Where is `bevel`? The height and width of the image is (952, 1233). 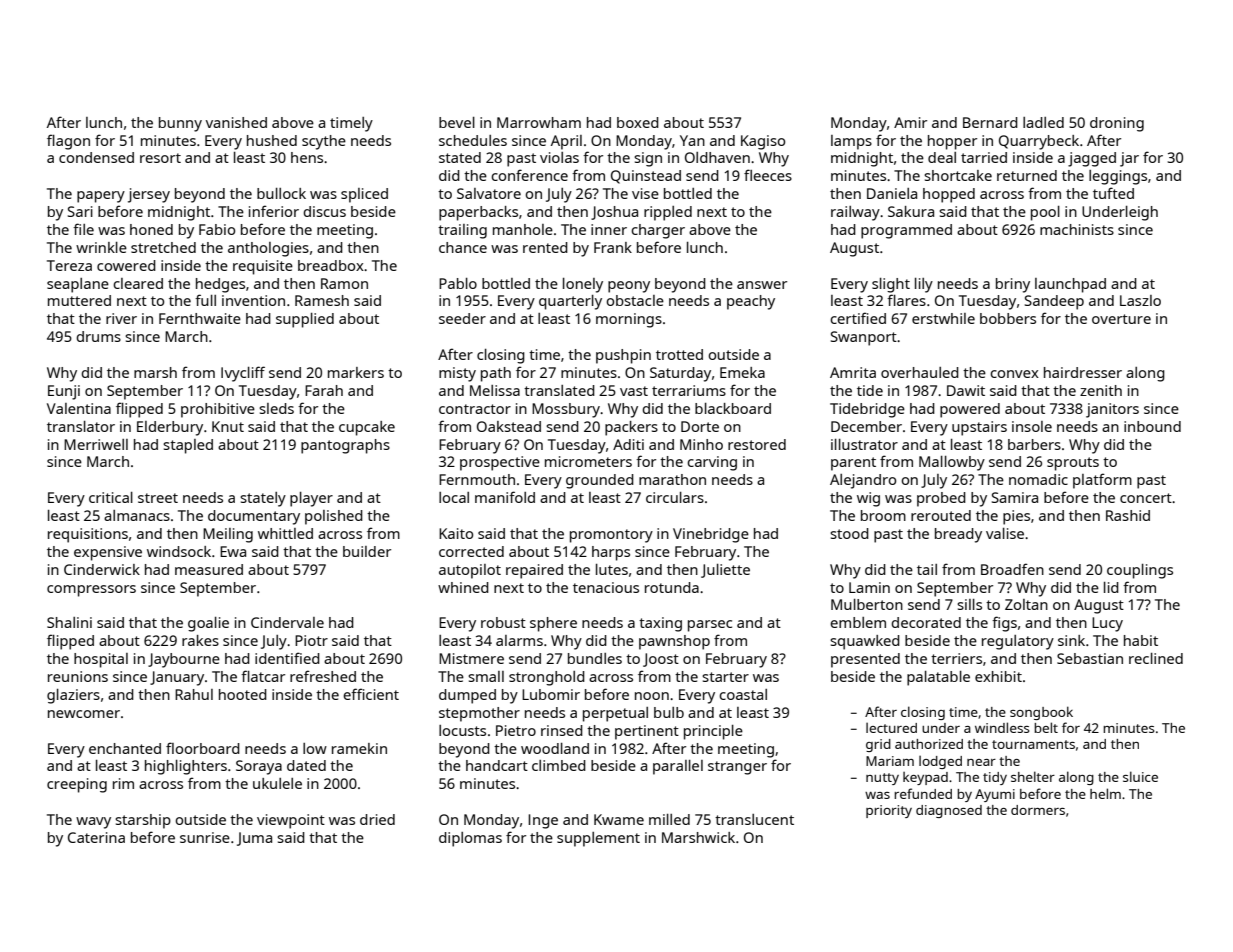 bevel is located at coordinates (457, 122).
